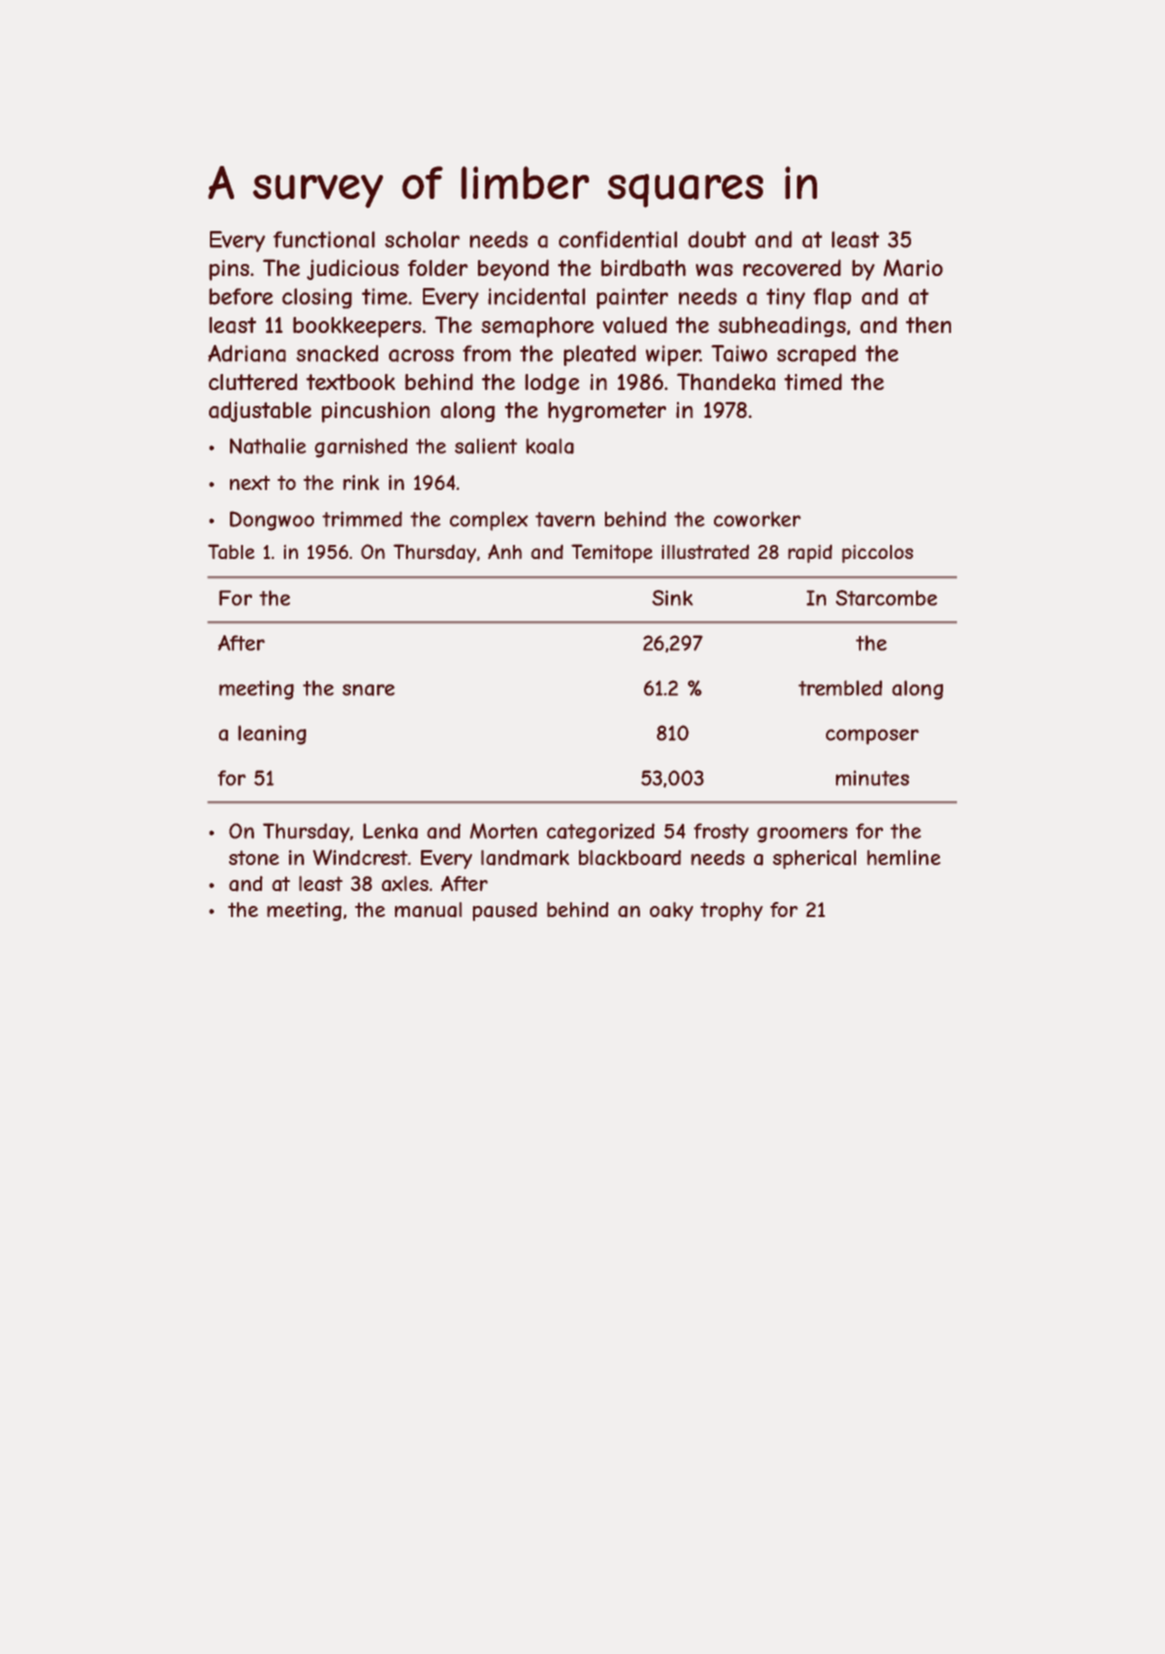 The width and height of the document is (1165, 1654). What do you see at coordinates (672, 598) in the document?
I see `Sink` at bounding box center [672, 598].
